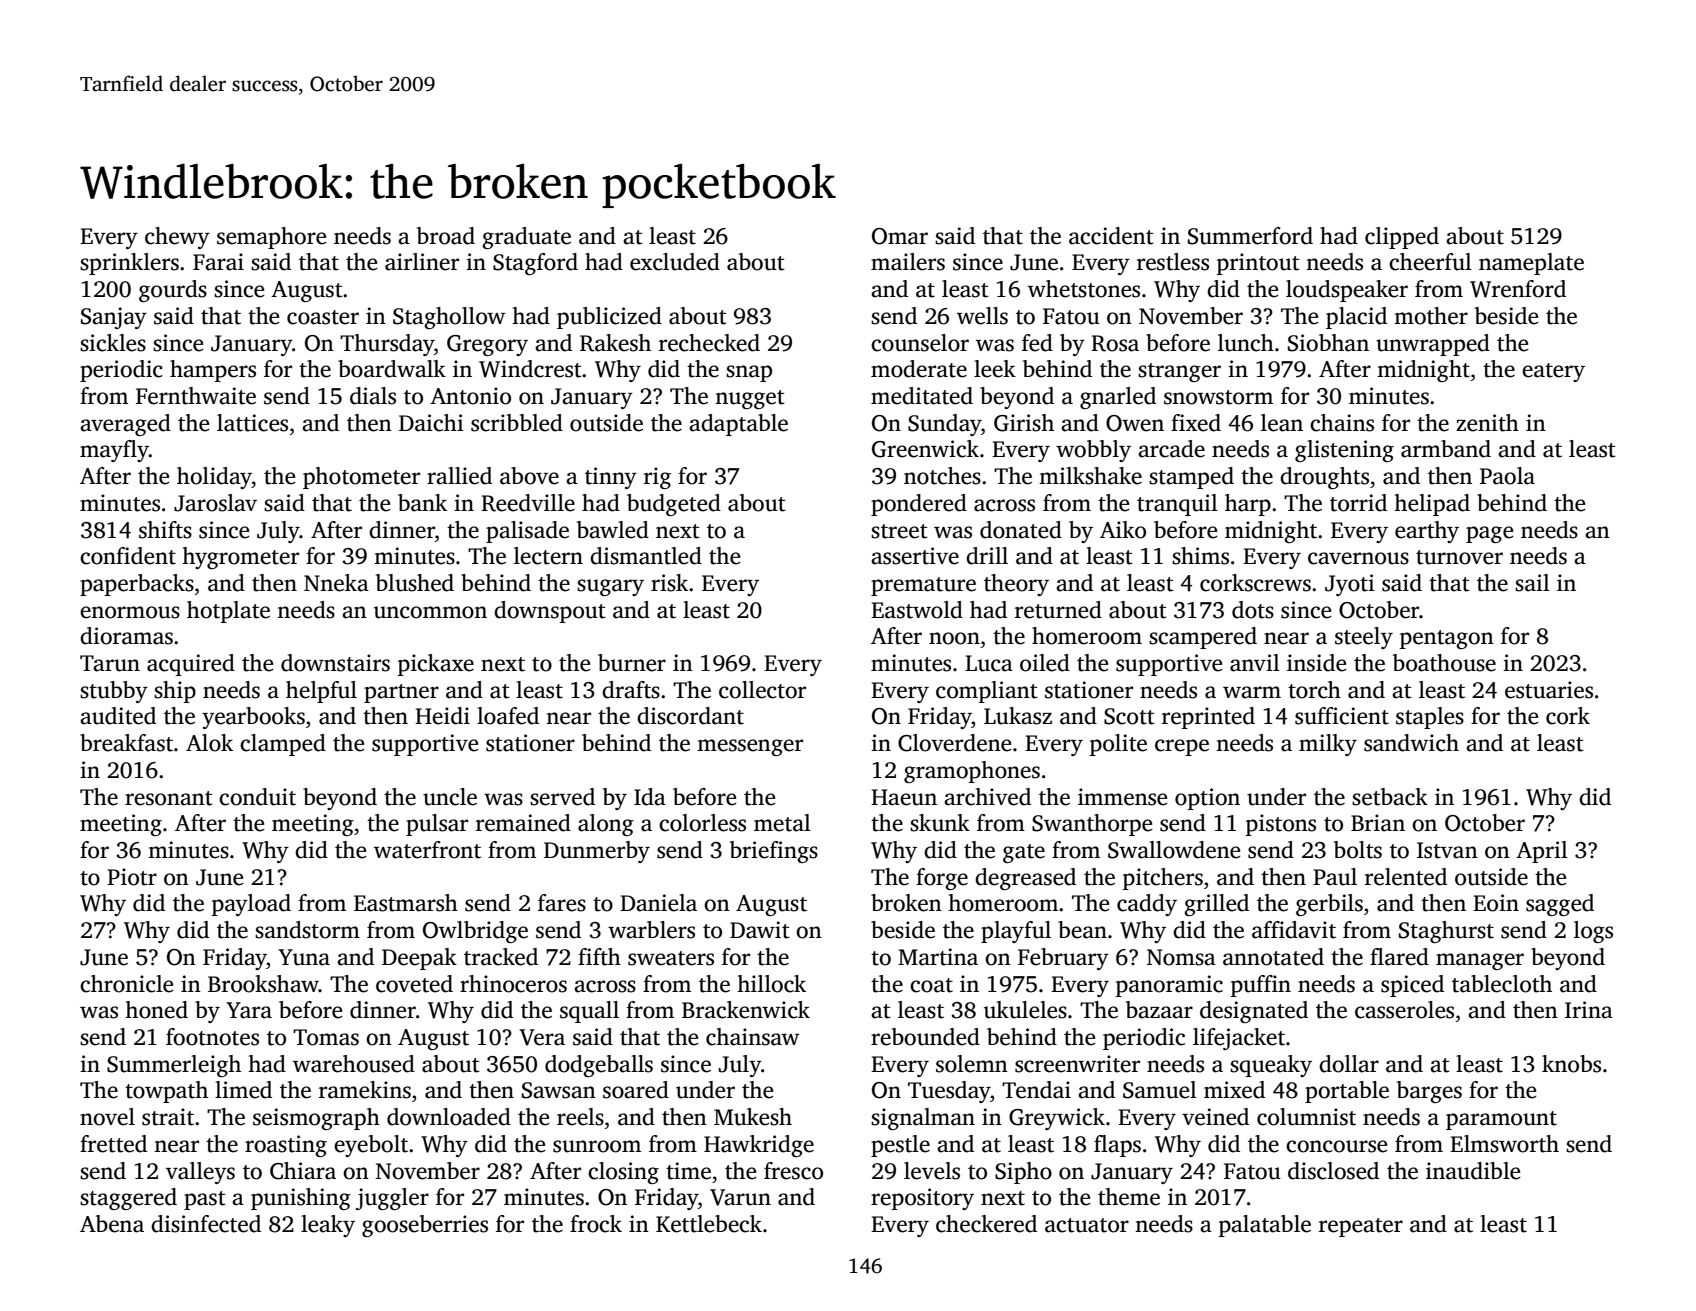 Image resolution: width=1696 pixels, height=1311 pixels. I want to click on inaudible, so click(1473, 1171).
